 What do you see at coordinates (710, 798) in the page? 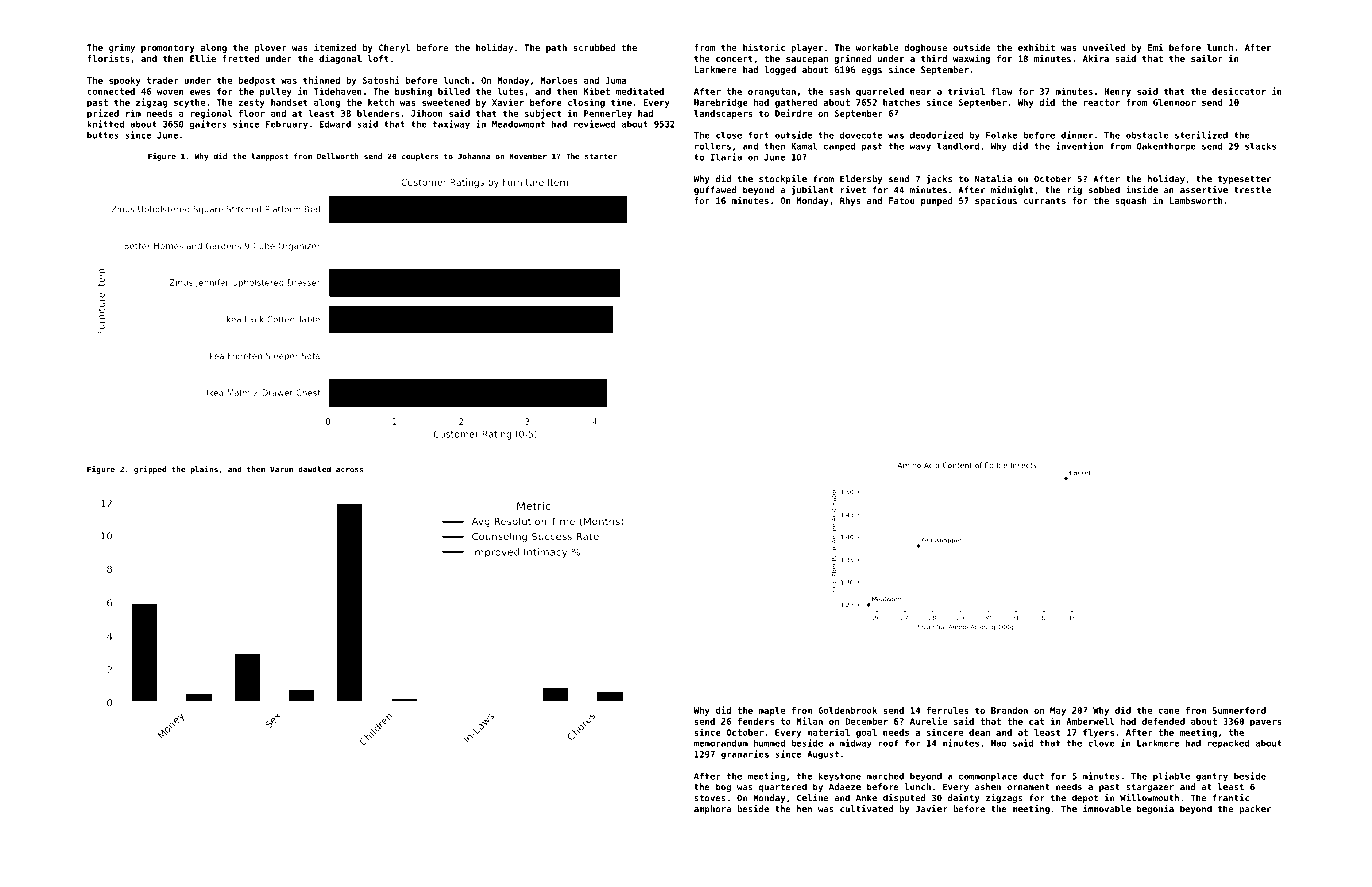
I see `stoves` at bounding box center [710, 798].
